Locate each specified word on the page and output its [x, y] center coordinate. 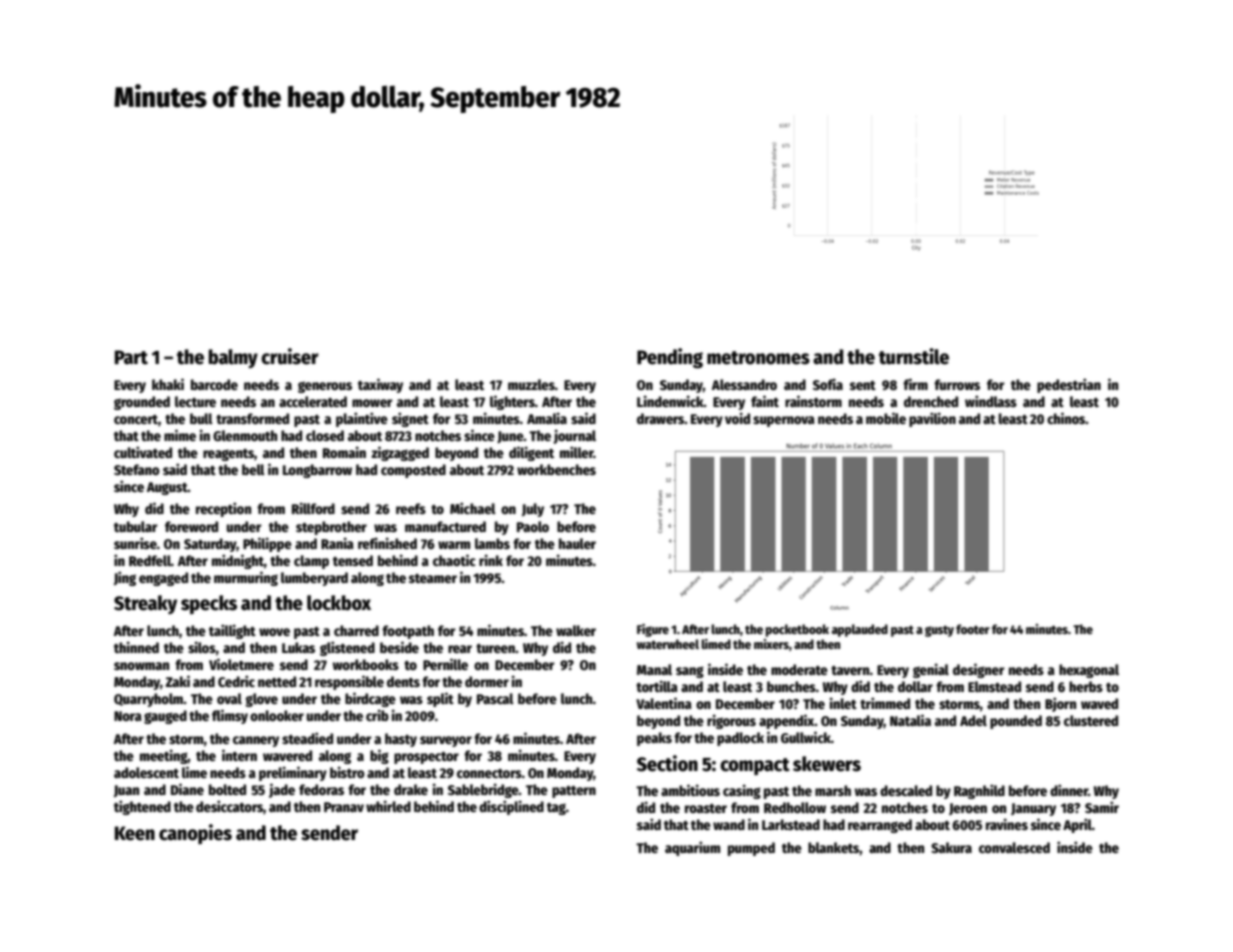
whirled [388, 806]
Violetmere [241, 664]
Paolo [533, 526]
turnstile [914, 356]
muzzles [531, 384]
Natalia [910, 720]
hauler [577, 543]
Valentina [664, 703]
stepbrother [331, 528]
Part [131, 357]
